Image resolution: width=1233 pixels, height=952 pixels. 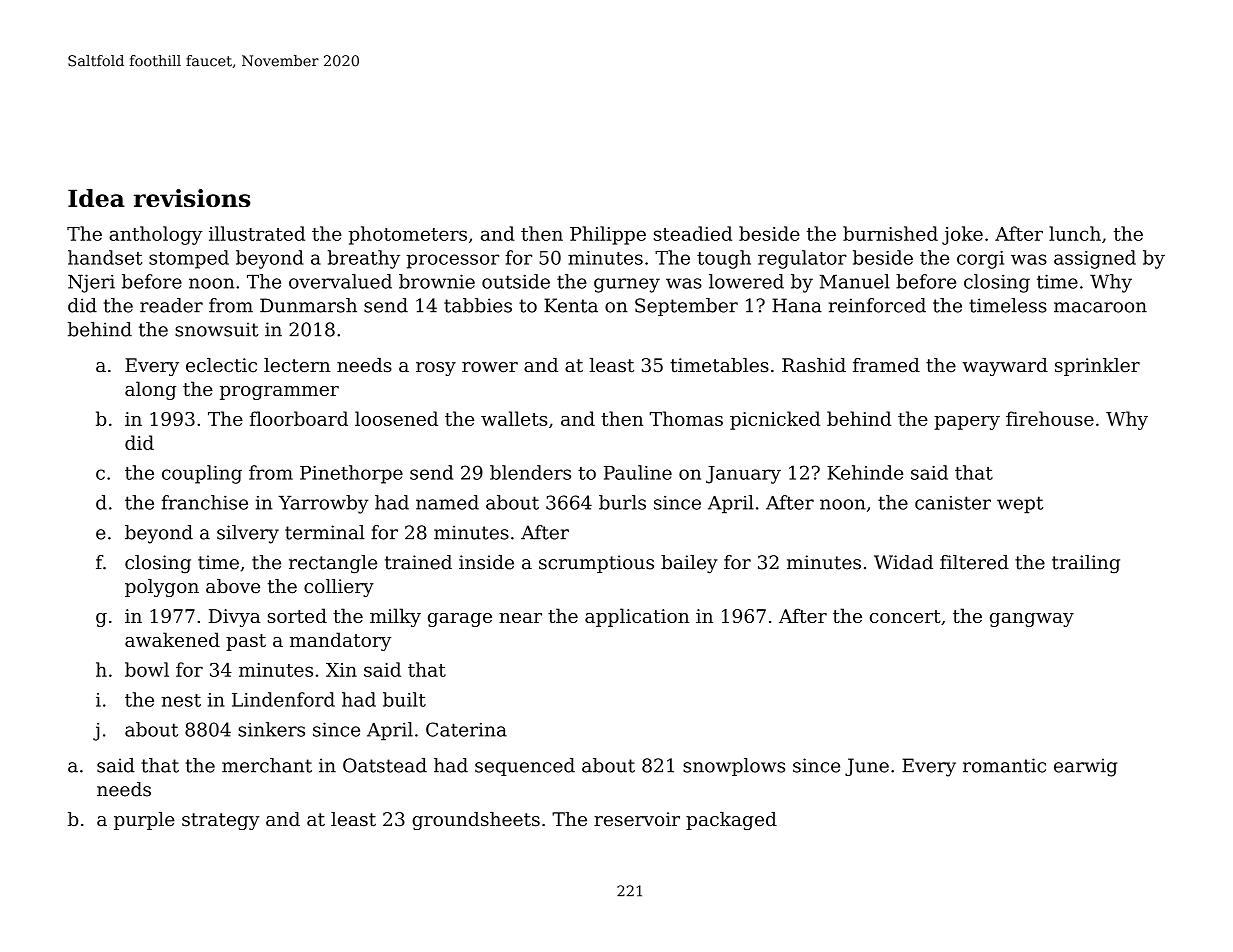 I want to click on Thomas, so click(x=686, y=418).
